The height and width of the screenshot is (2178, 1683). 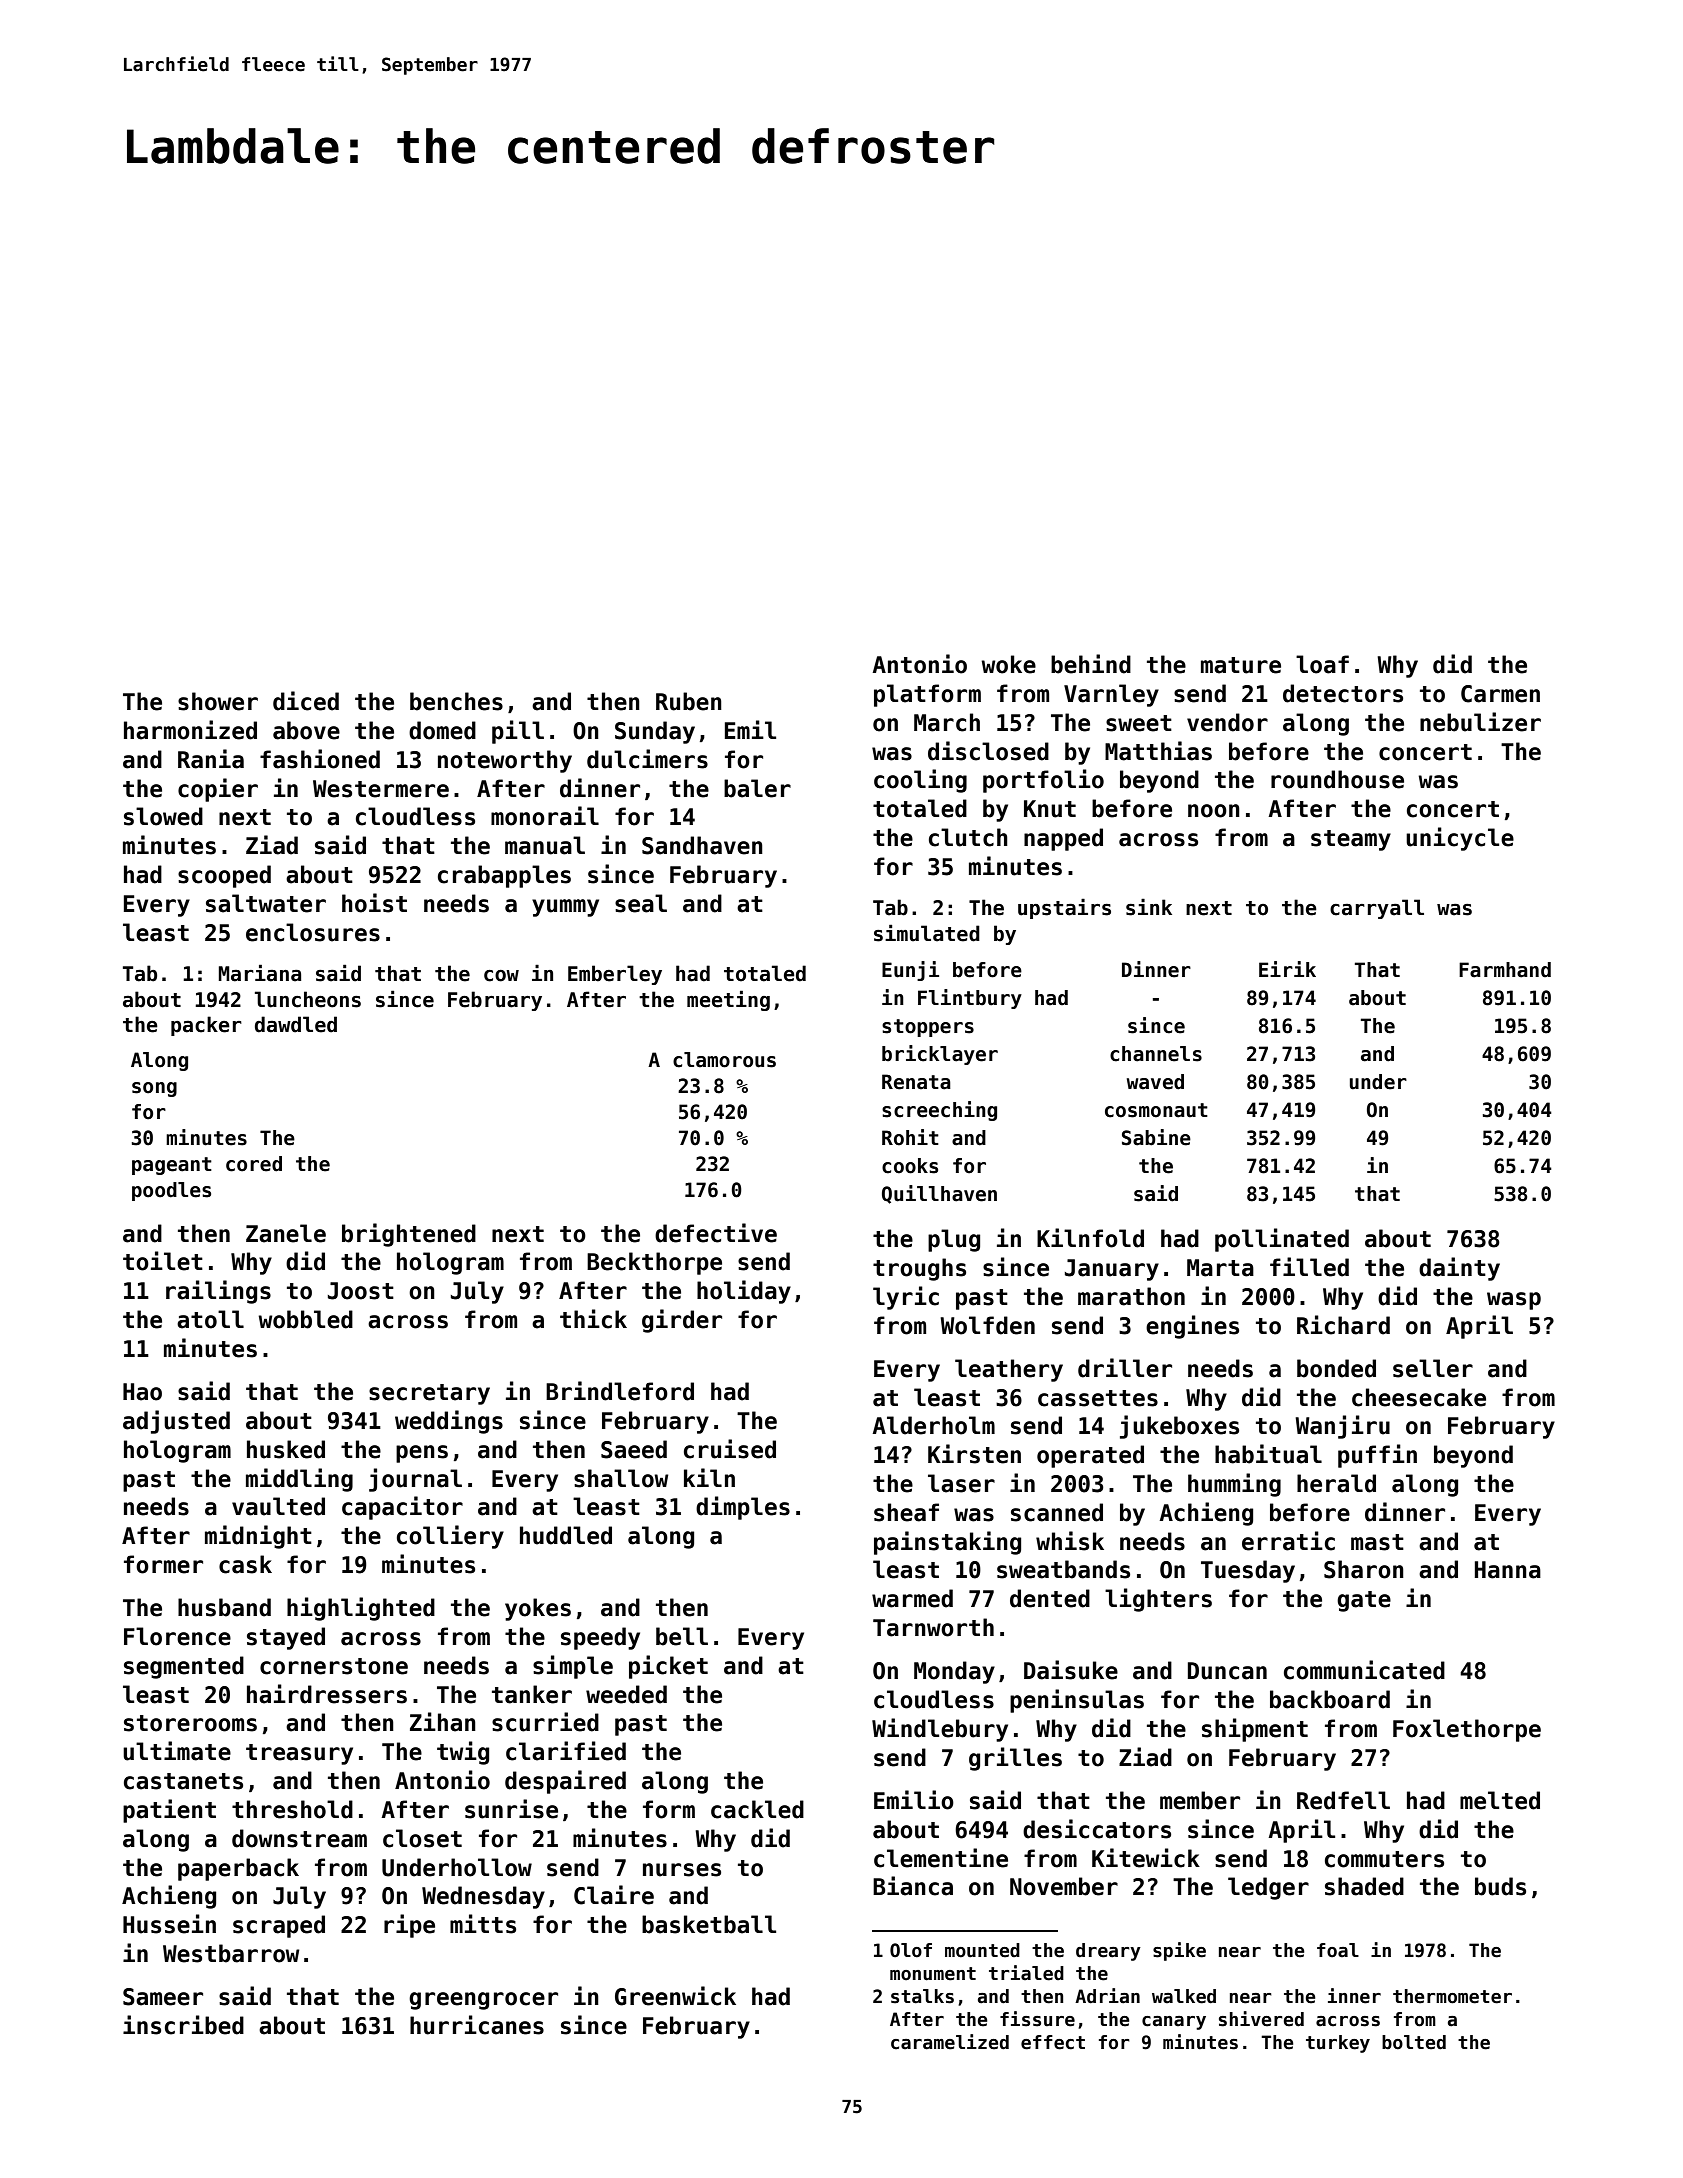 I want to click on communicated, so click(x=1364, y=1670).
